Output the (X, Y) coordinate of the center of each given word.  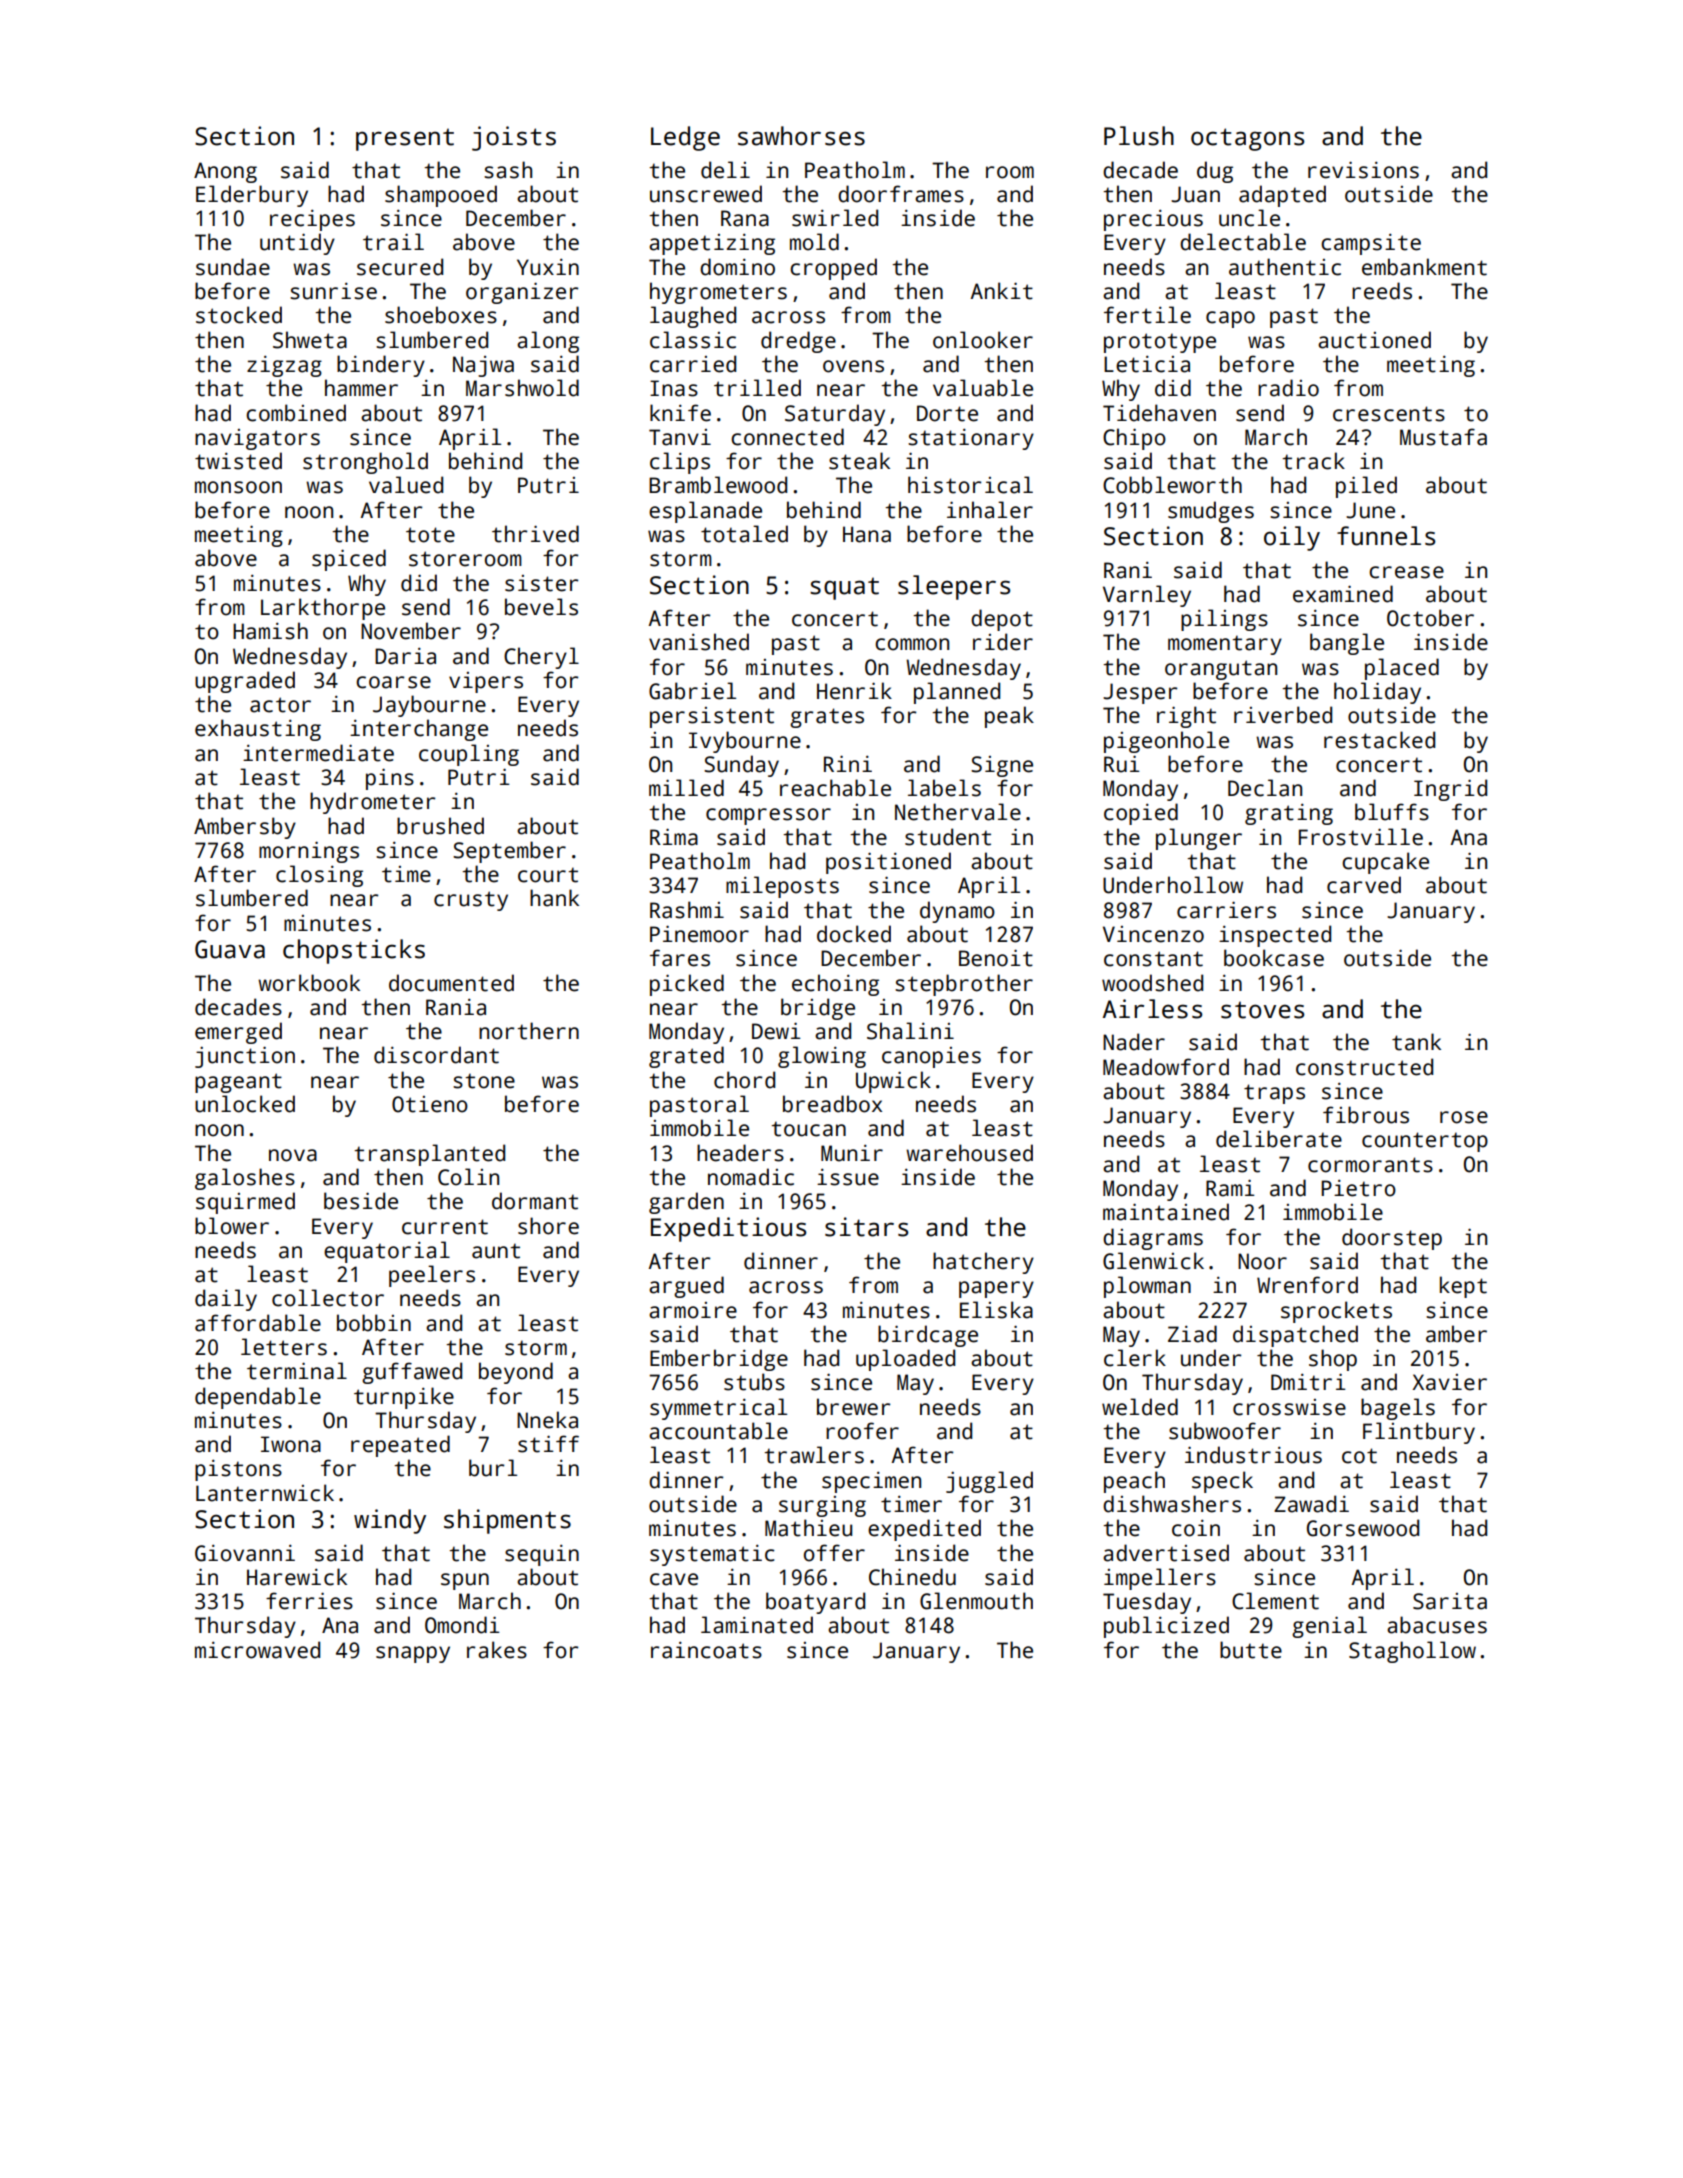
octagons (1247, 139)
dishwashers (1172, 1504)
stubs (754, 1382)
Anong (225, 172)
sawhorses (801, 136)
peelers (432, 1276)
